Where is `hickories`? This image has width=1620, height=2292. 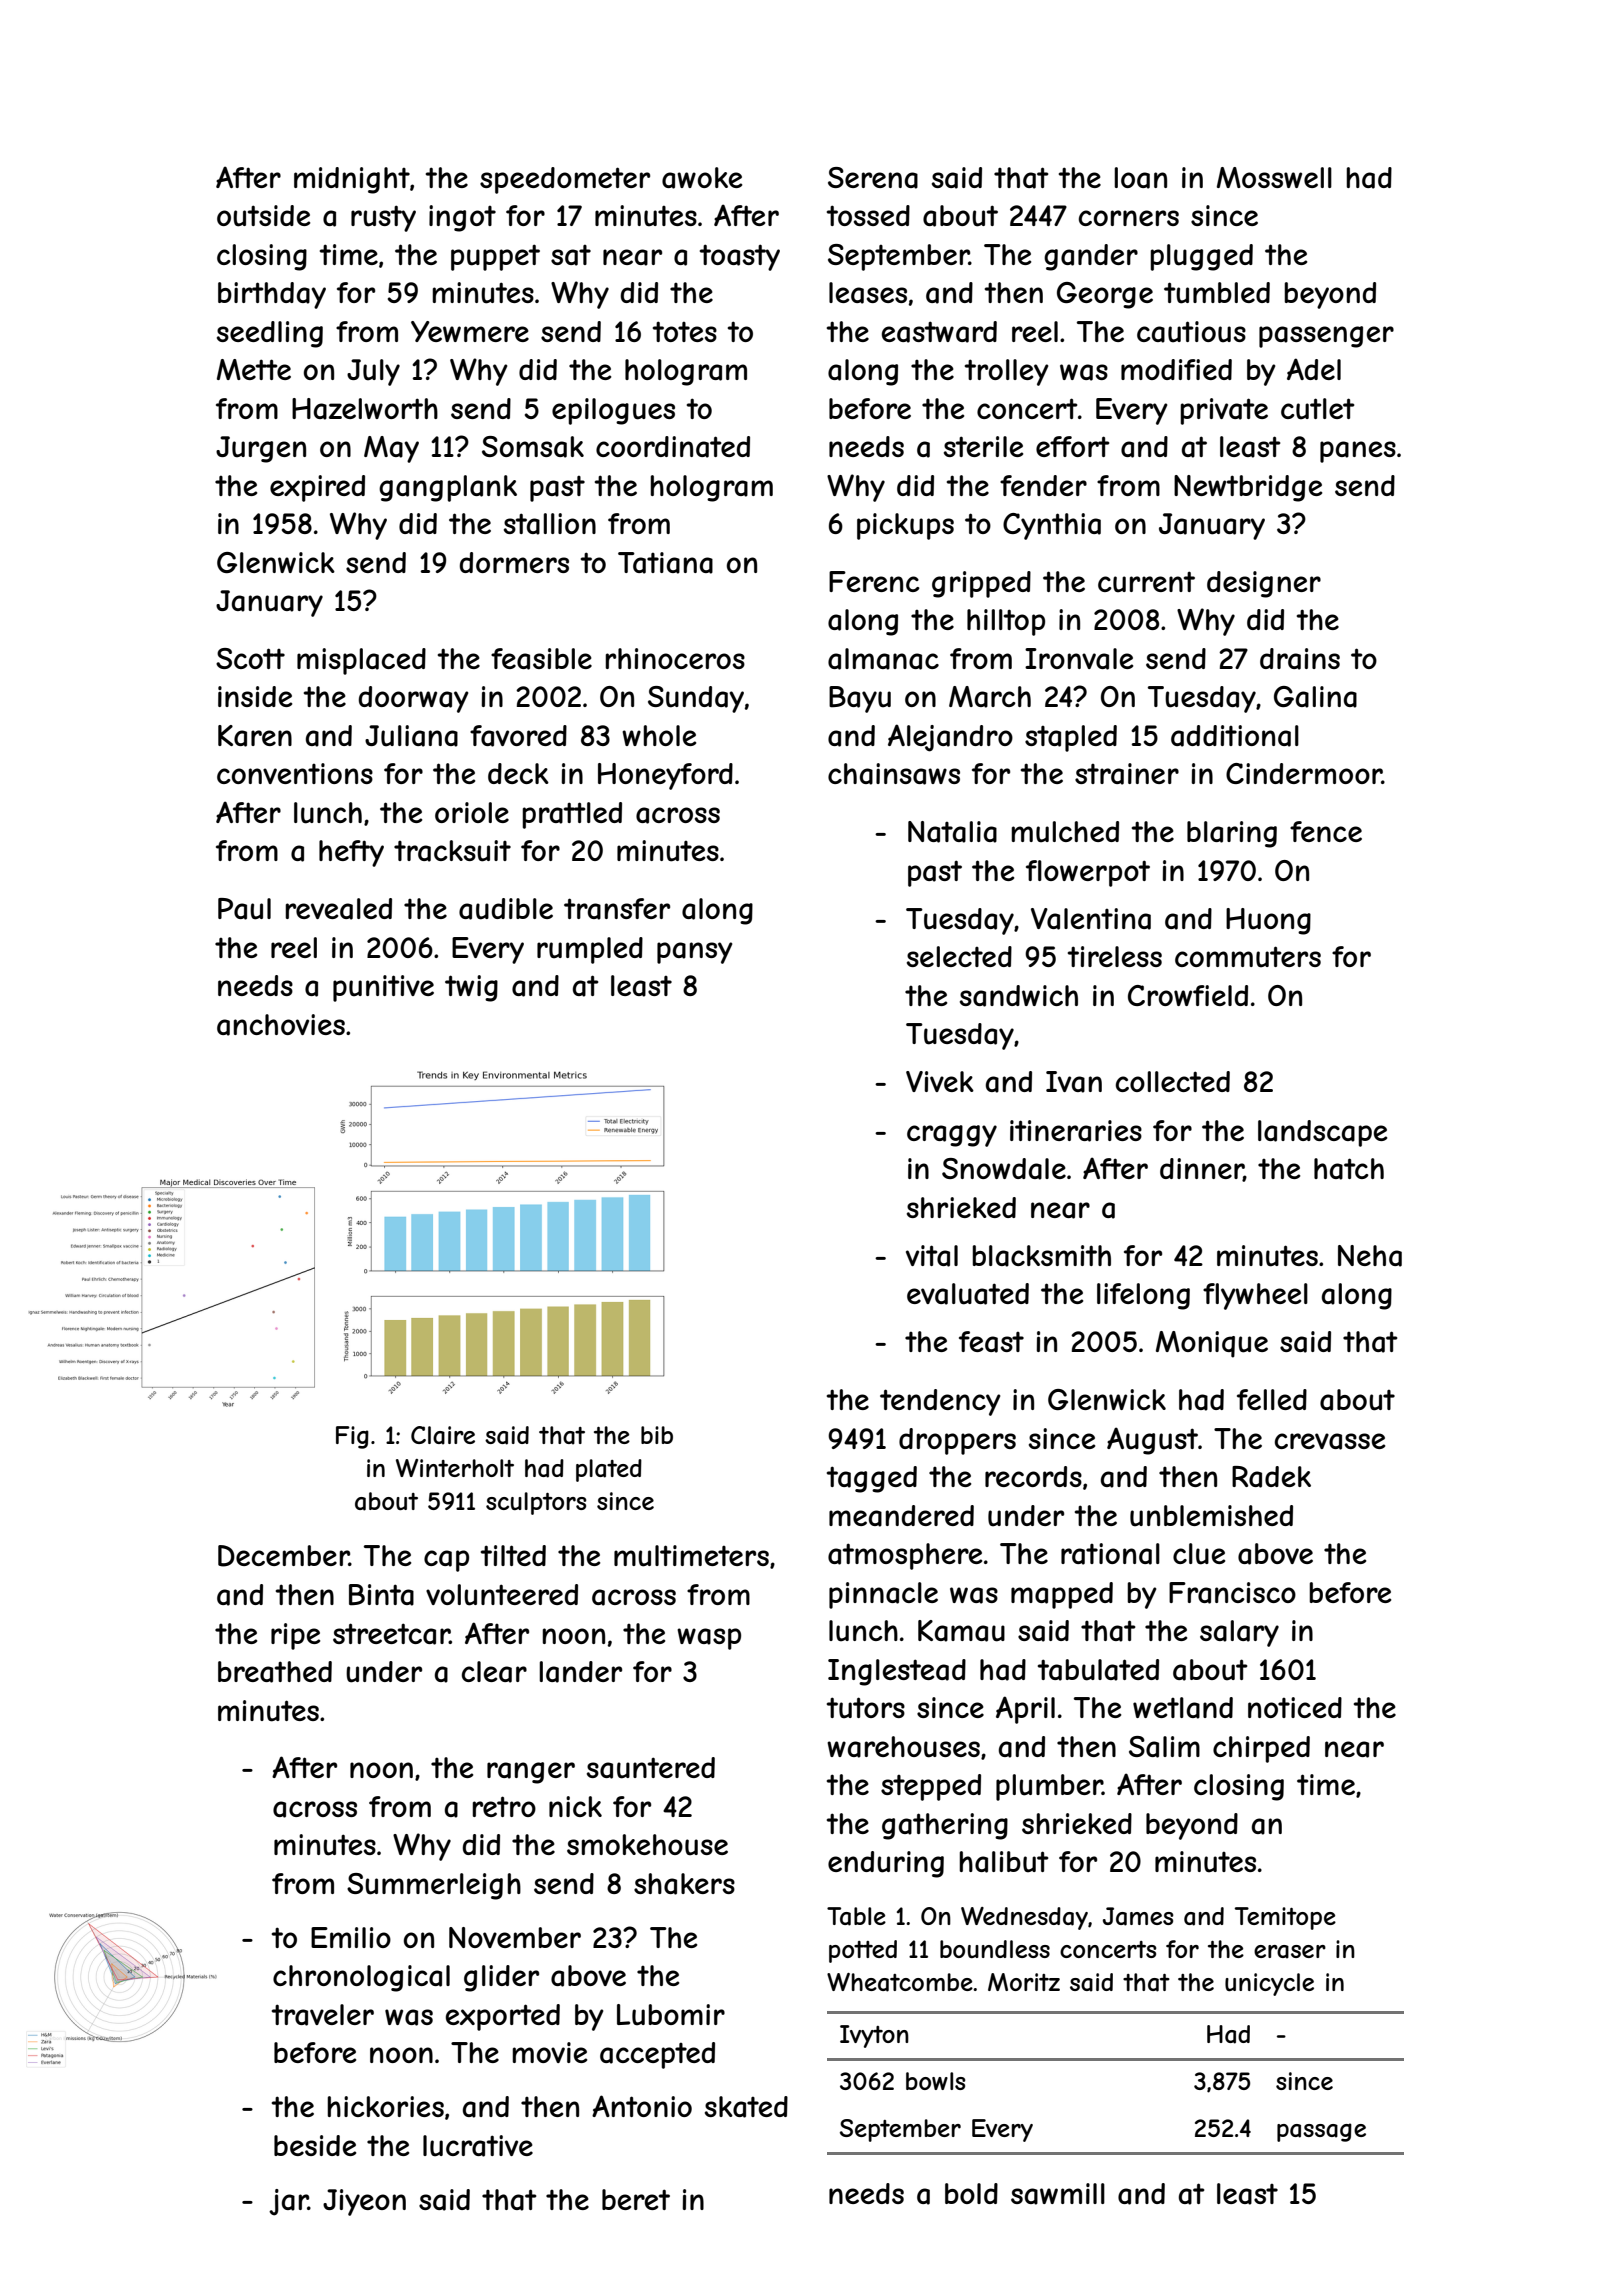 hickories is located at coordinates (386, 2106).
